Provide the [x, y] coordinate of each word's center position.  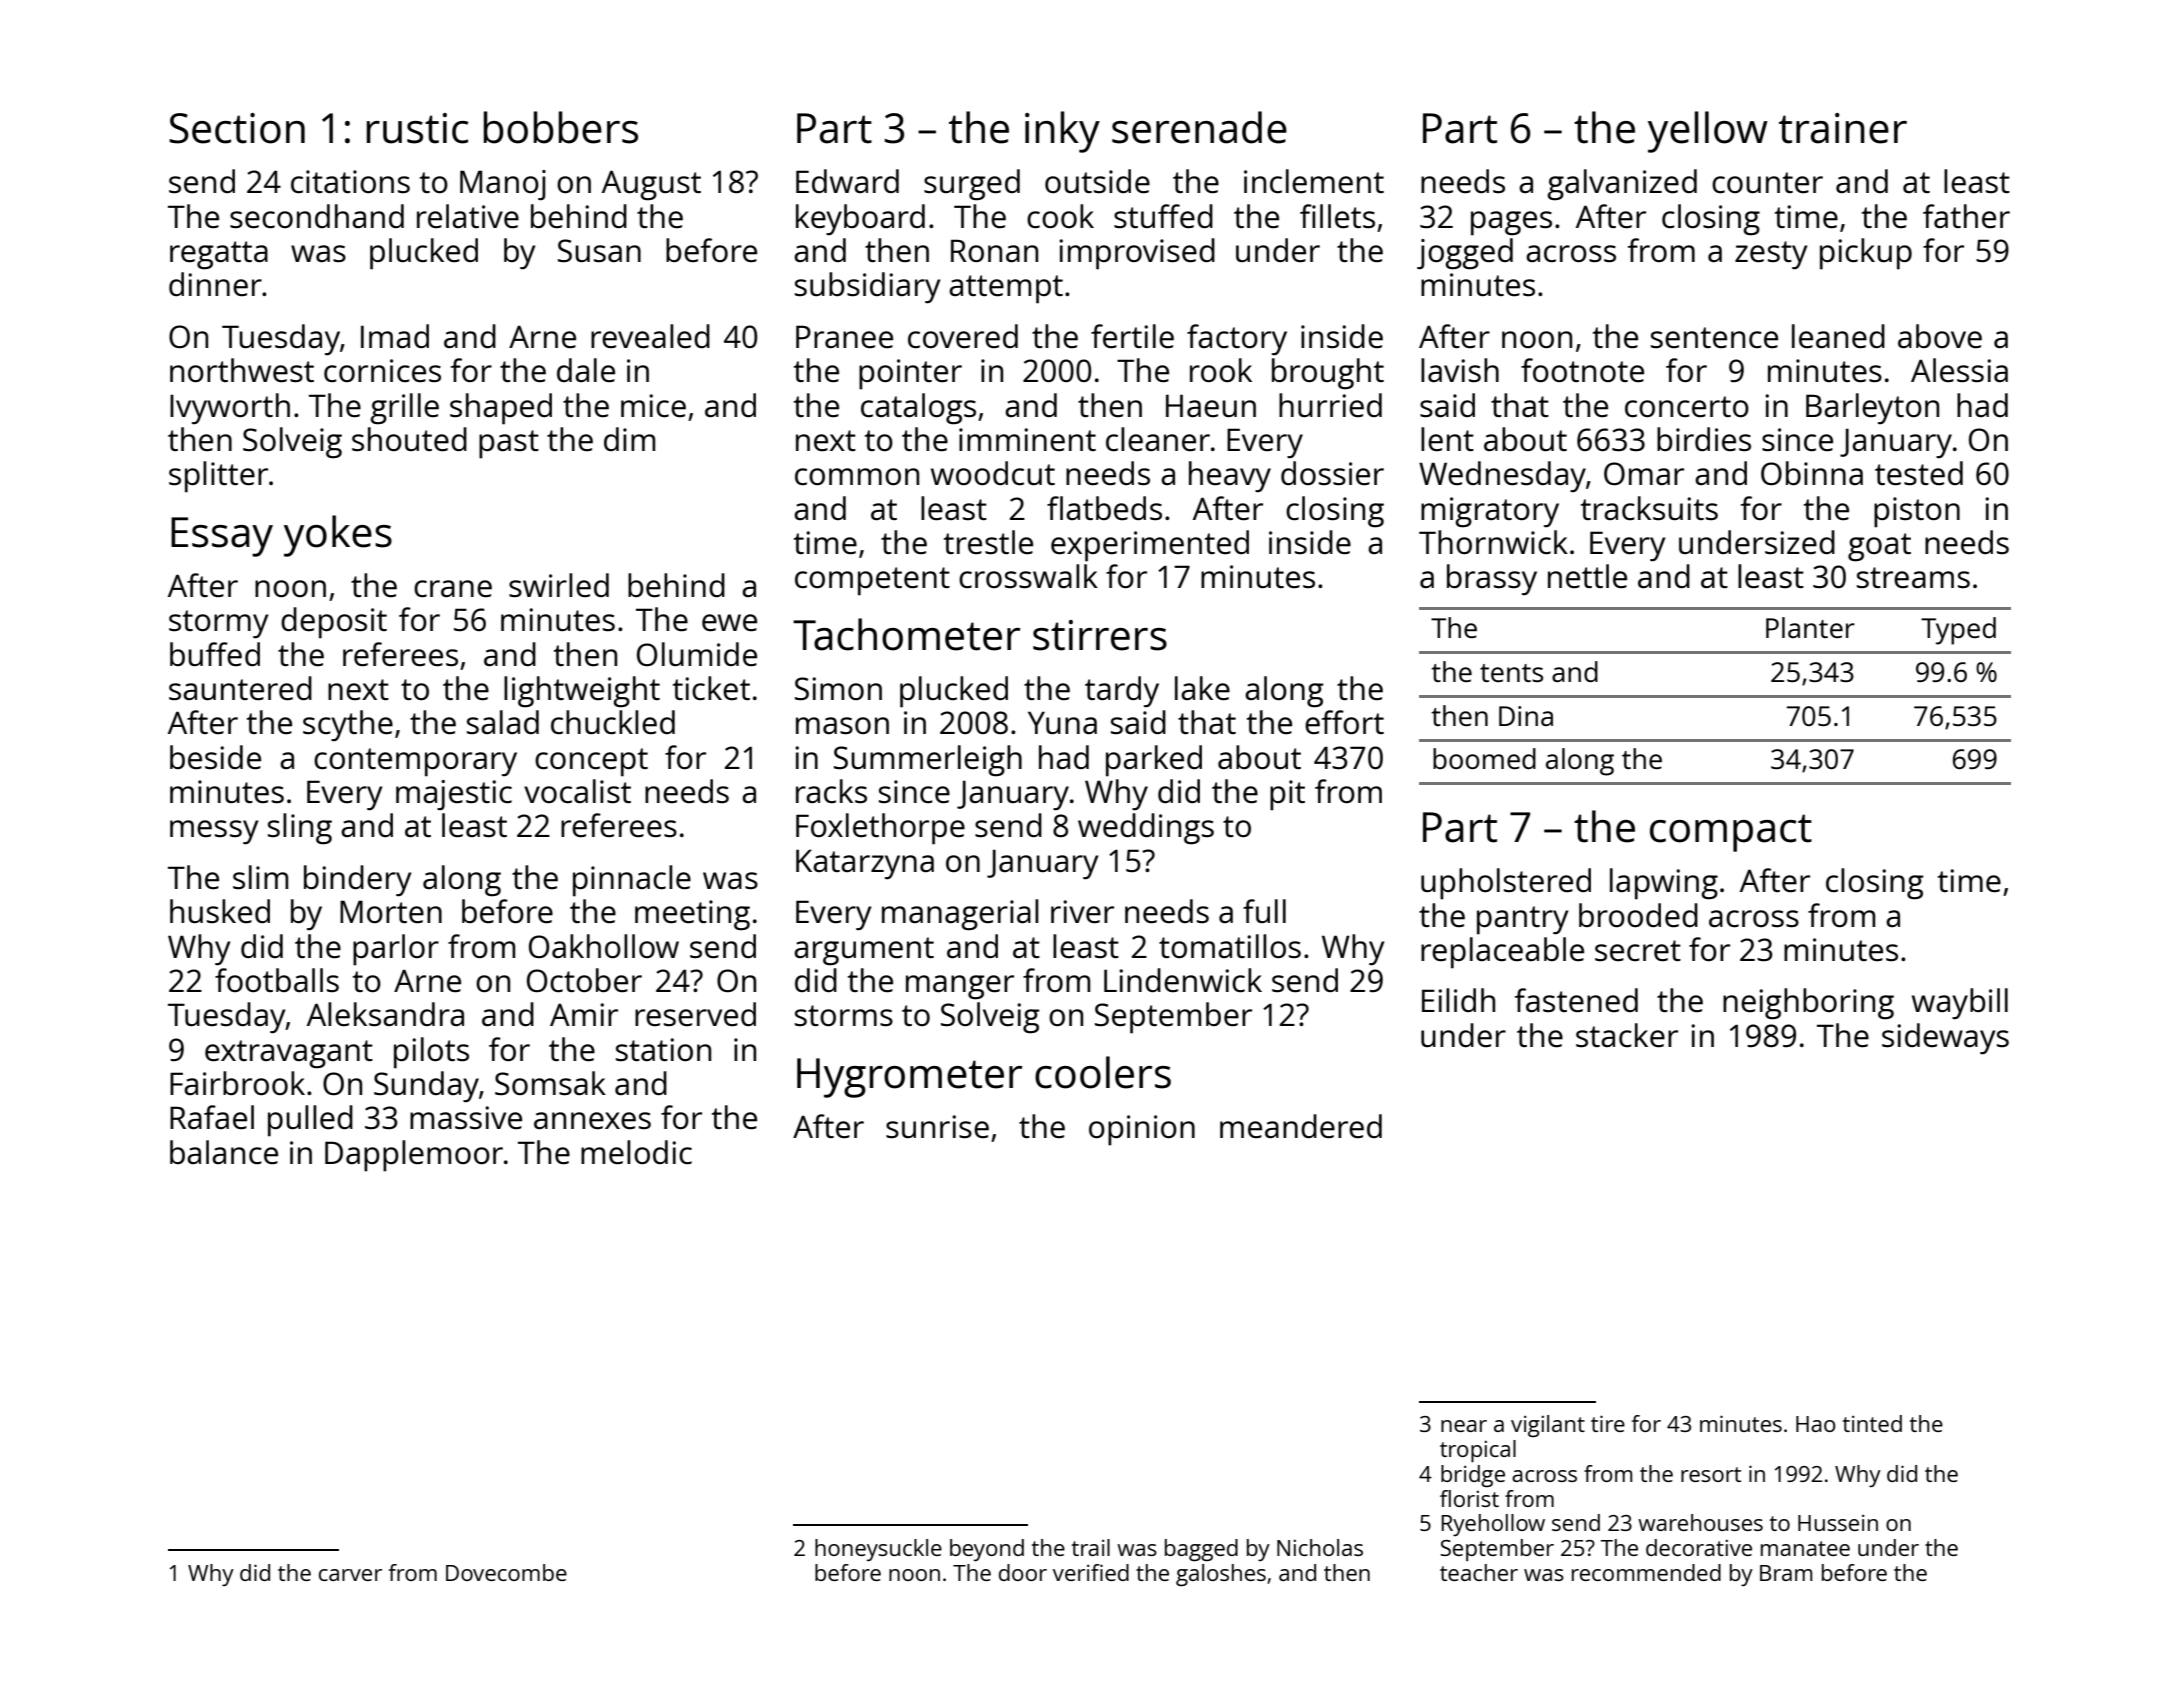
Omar [1644, 473]
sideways [1945, 1039]
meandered [1301, 1126]
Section [237, 128]
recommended [1646, 1572]
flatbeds [1104, 508]
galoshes [1221, 1575]
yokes [338, 536]
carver [350, 1575]
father [1966, 216]
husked [220, 911]
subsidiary [867, 288]
